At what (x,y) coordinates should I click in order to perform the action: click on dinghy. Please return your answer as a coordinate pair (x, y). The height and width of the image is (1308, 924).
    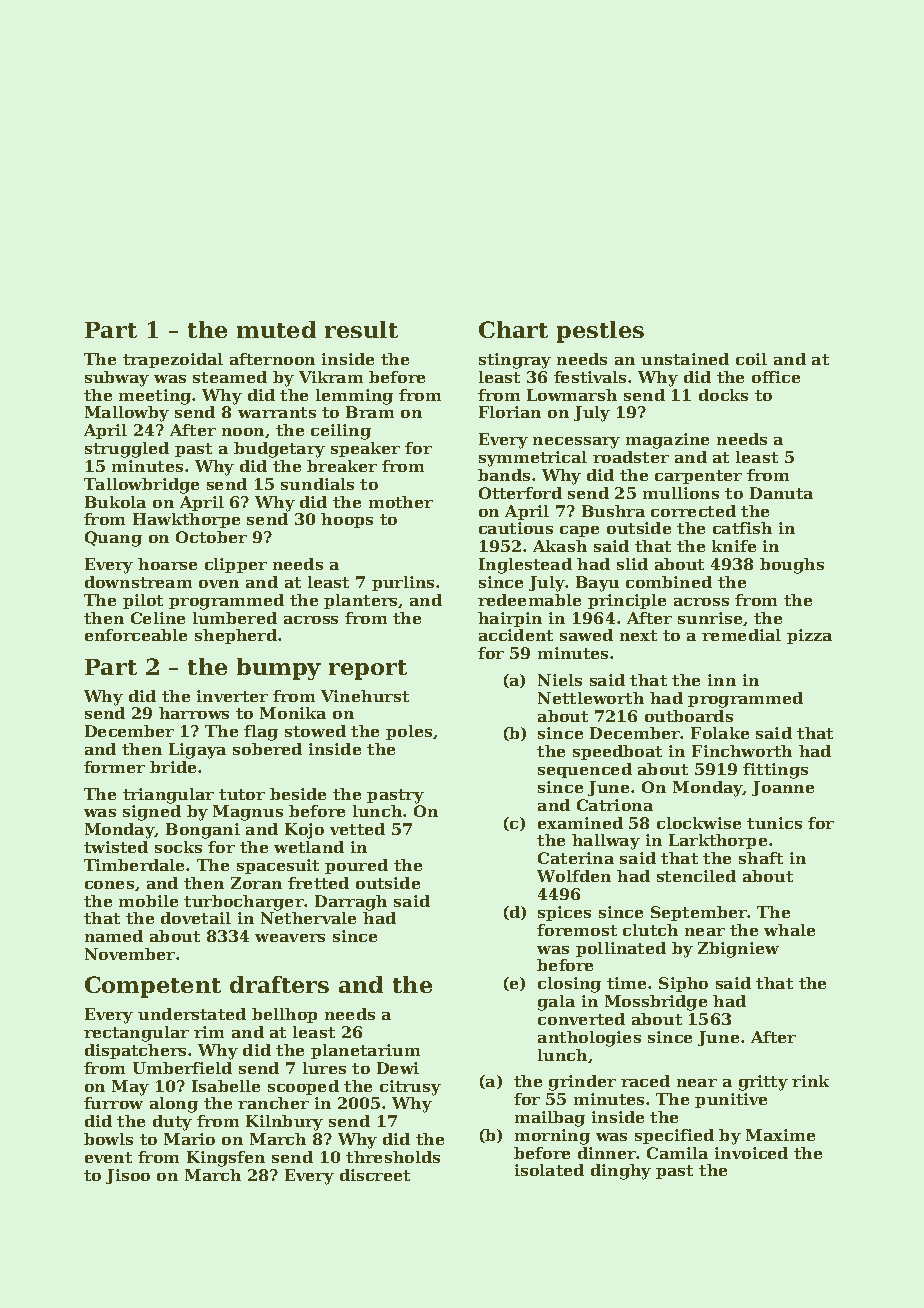
    Looking at the image, I should click on (621, 1172).
